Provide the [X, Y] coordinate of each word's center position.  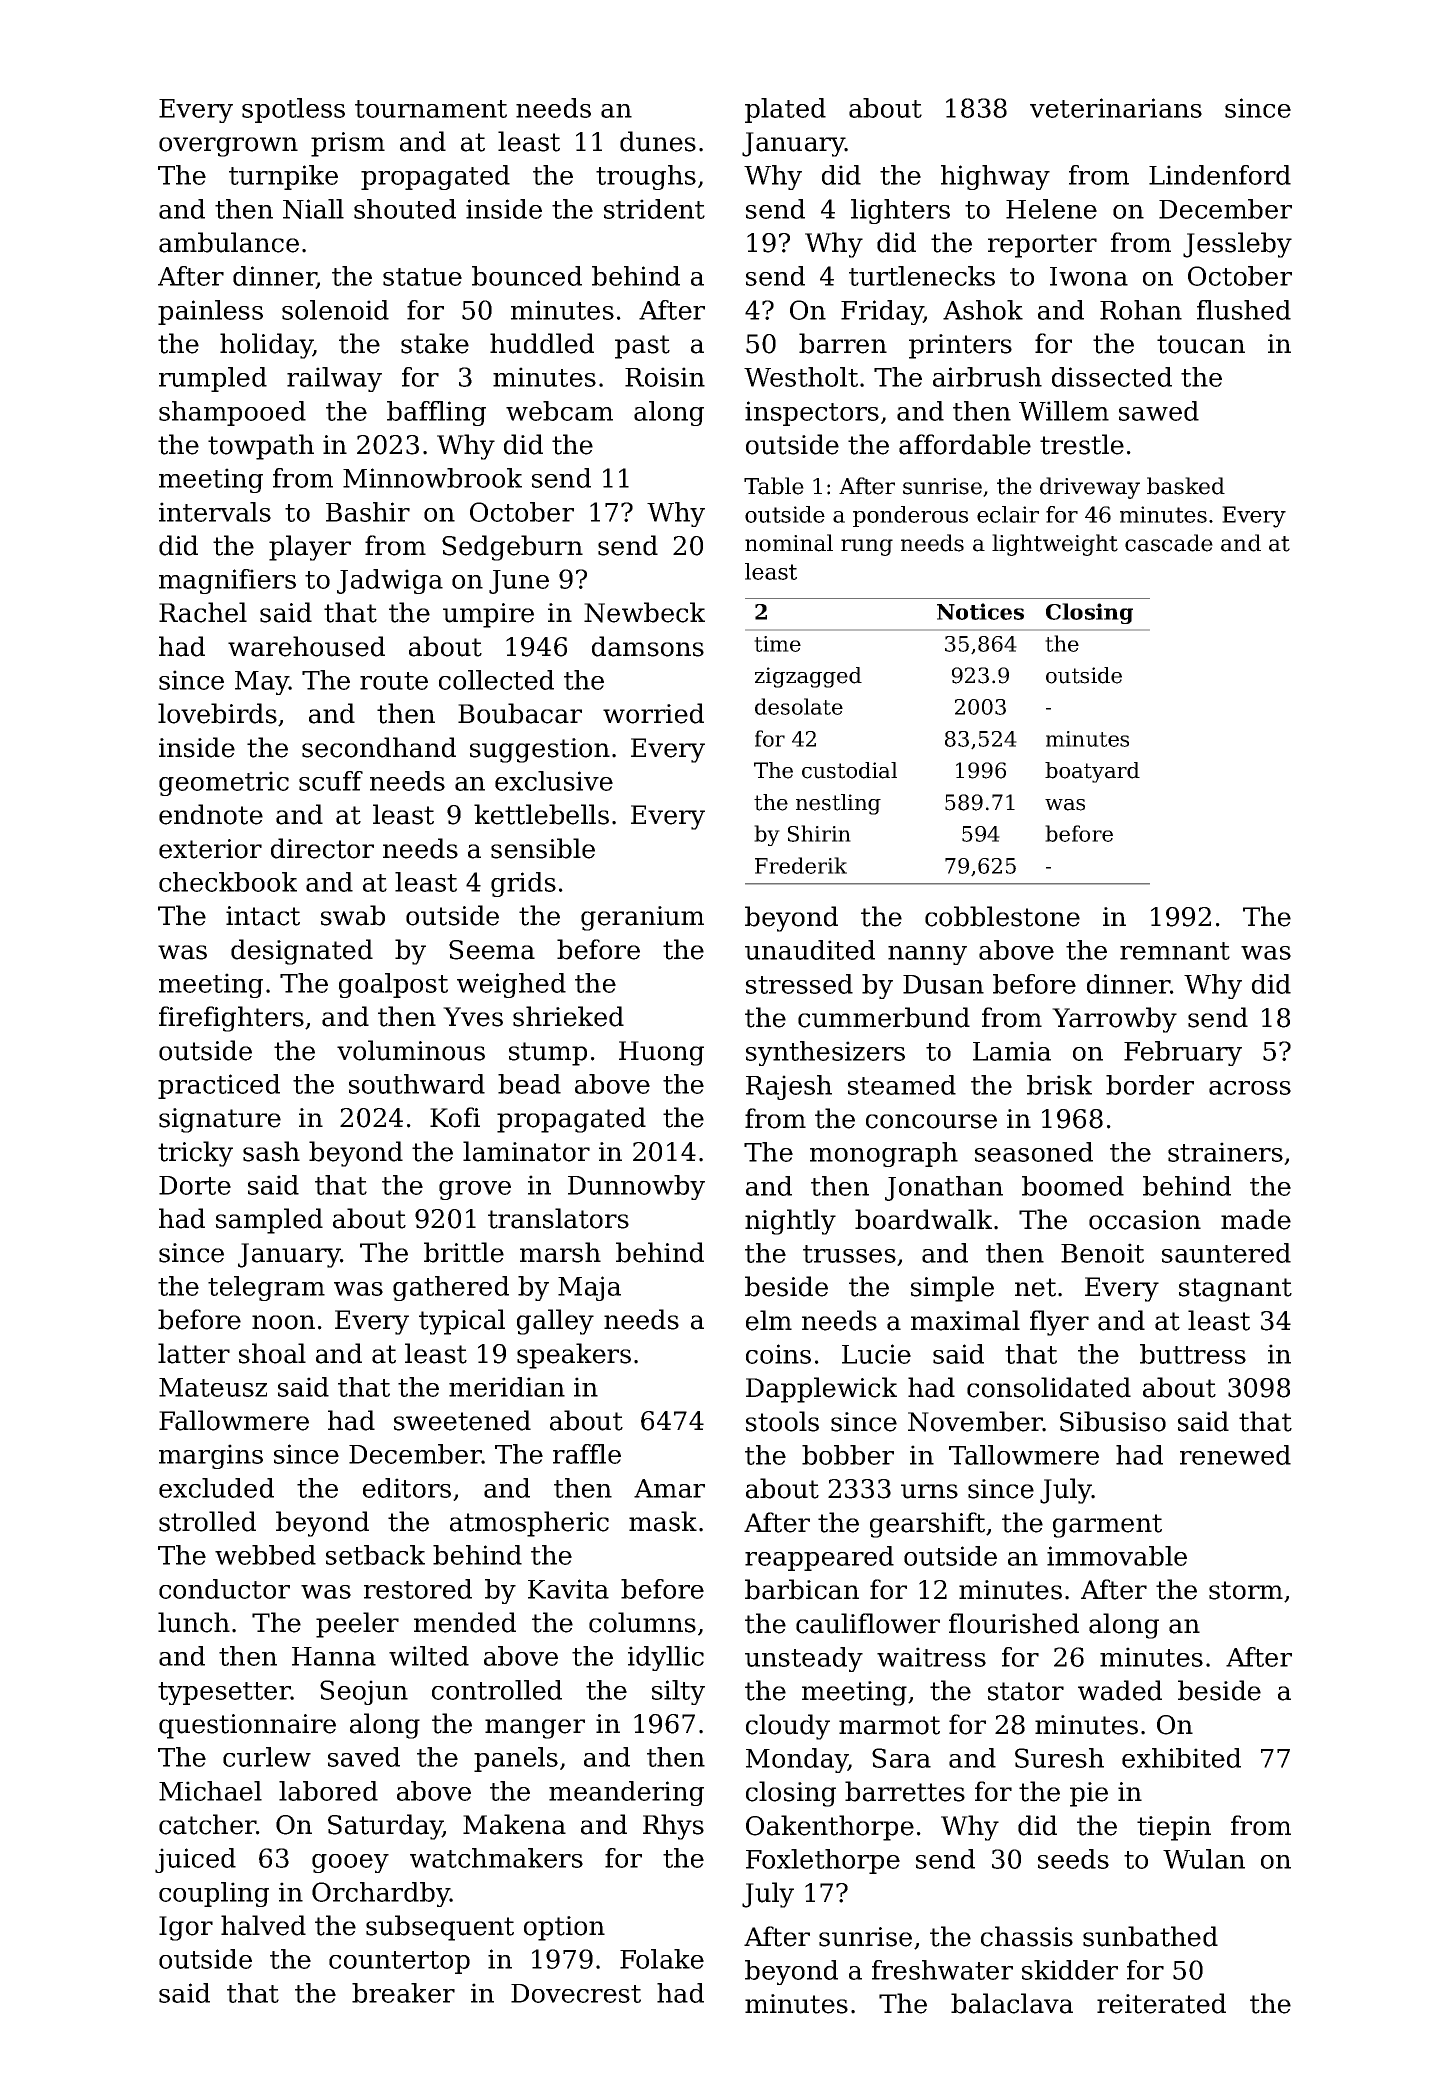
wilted [429, 1656]
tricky [195, 1154]
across [1250, 1088]
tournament [431, 109]
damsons [648, 646]
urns [929, 1491]
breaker [403, 1993]
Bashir [368, 512]
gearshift [927, 1525]
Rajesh [789, 1087]
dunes [658, 141]
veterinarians [1116, 108]
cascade [1169, 543]
